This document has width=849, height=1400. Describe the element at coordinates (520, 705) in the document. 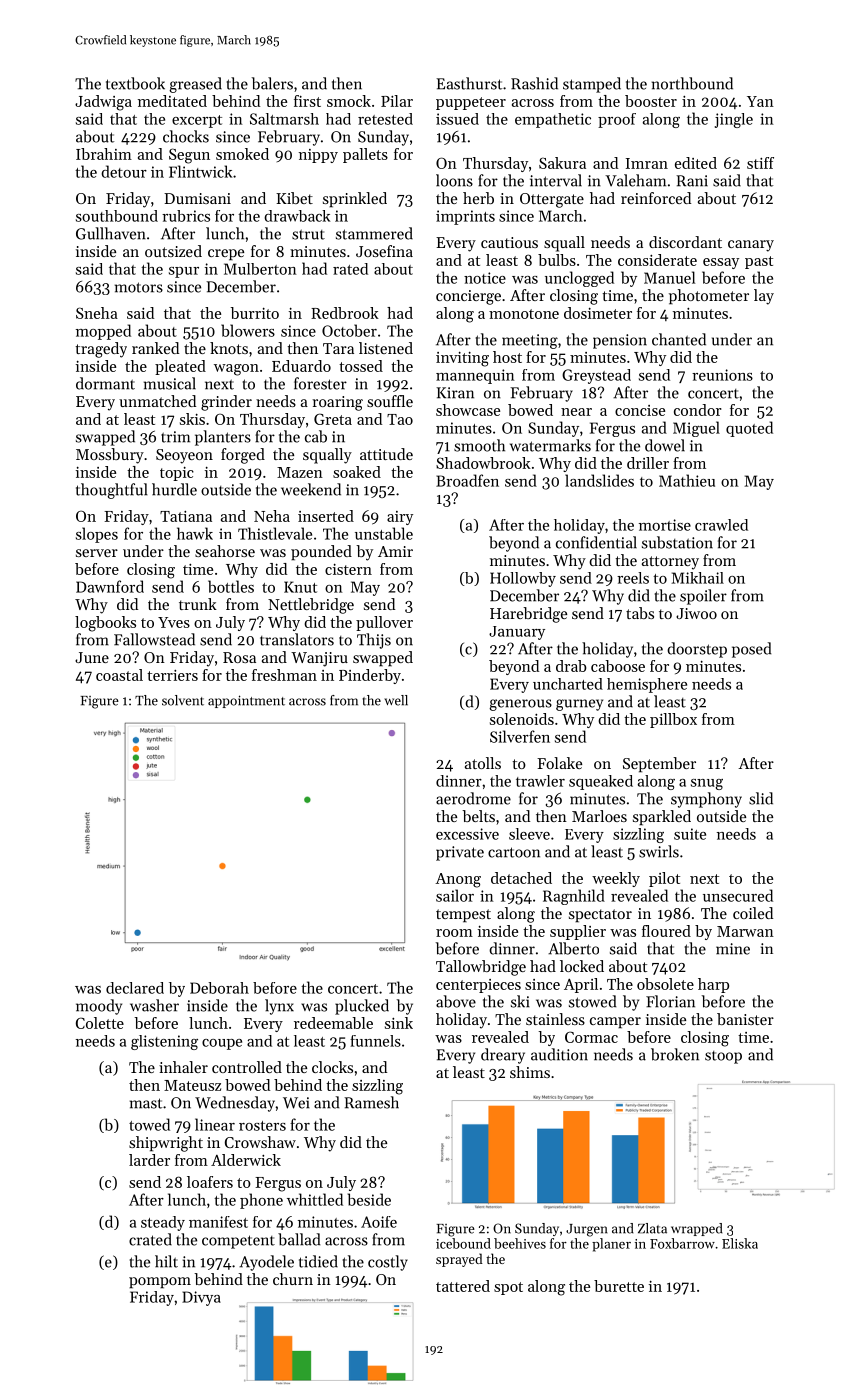

I see `generous` at that location.
